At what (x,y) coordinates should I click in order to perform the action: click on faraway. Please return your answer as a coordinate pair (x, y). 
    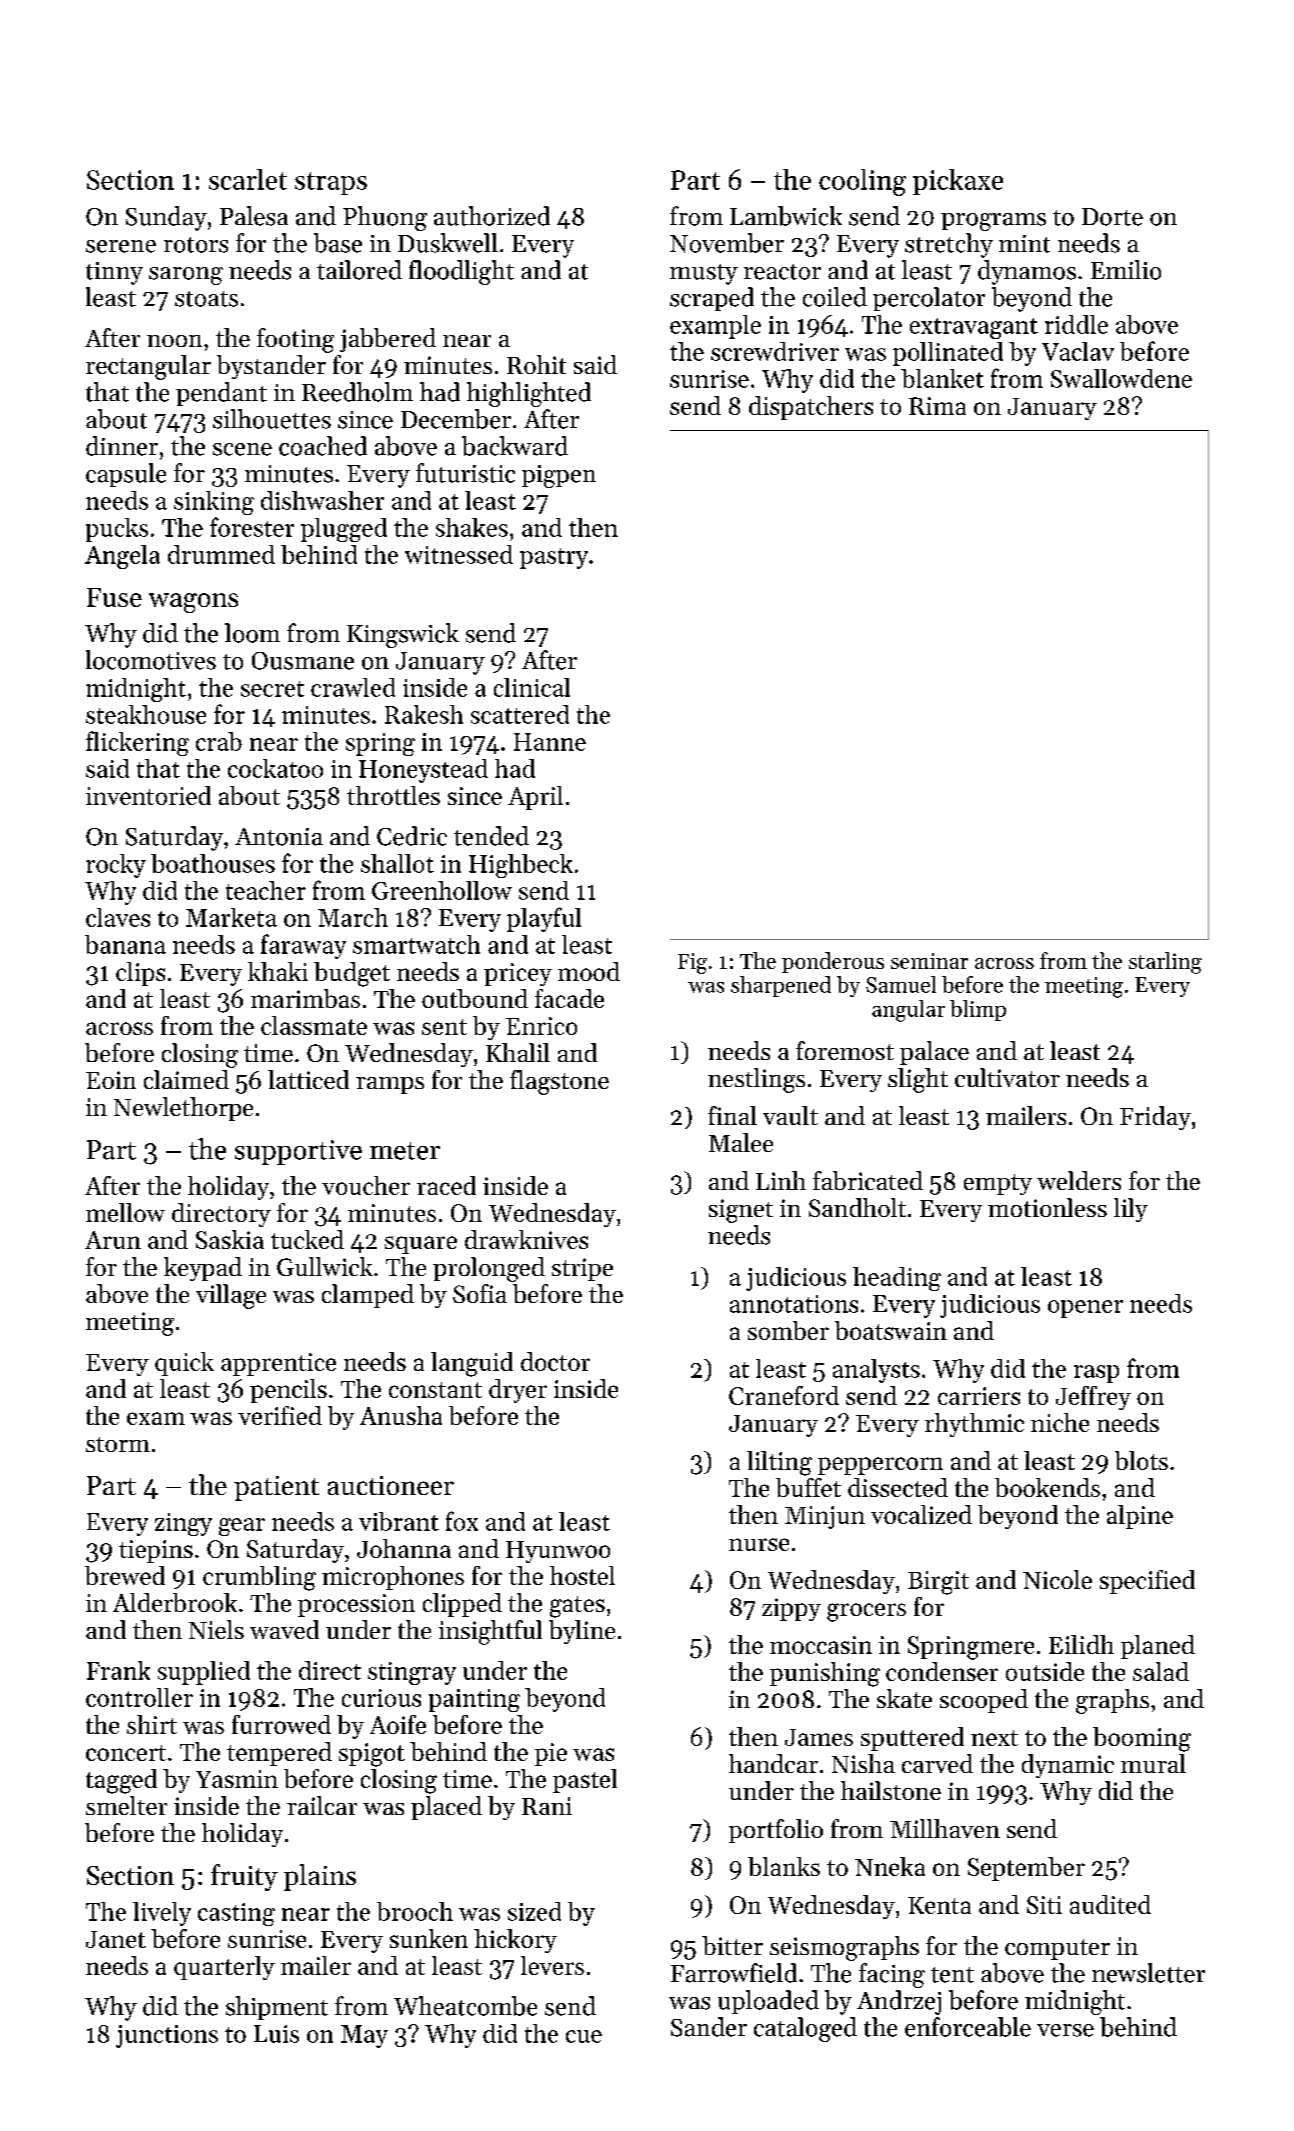
    Looking at the image, I should click on (303, 946).
